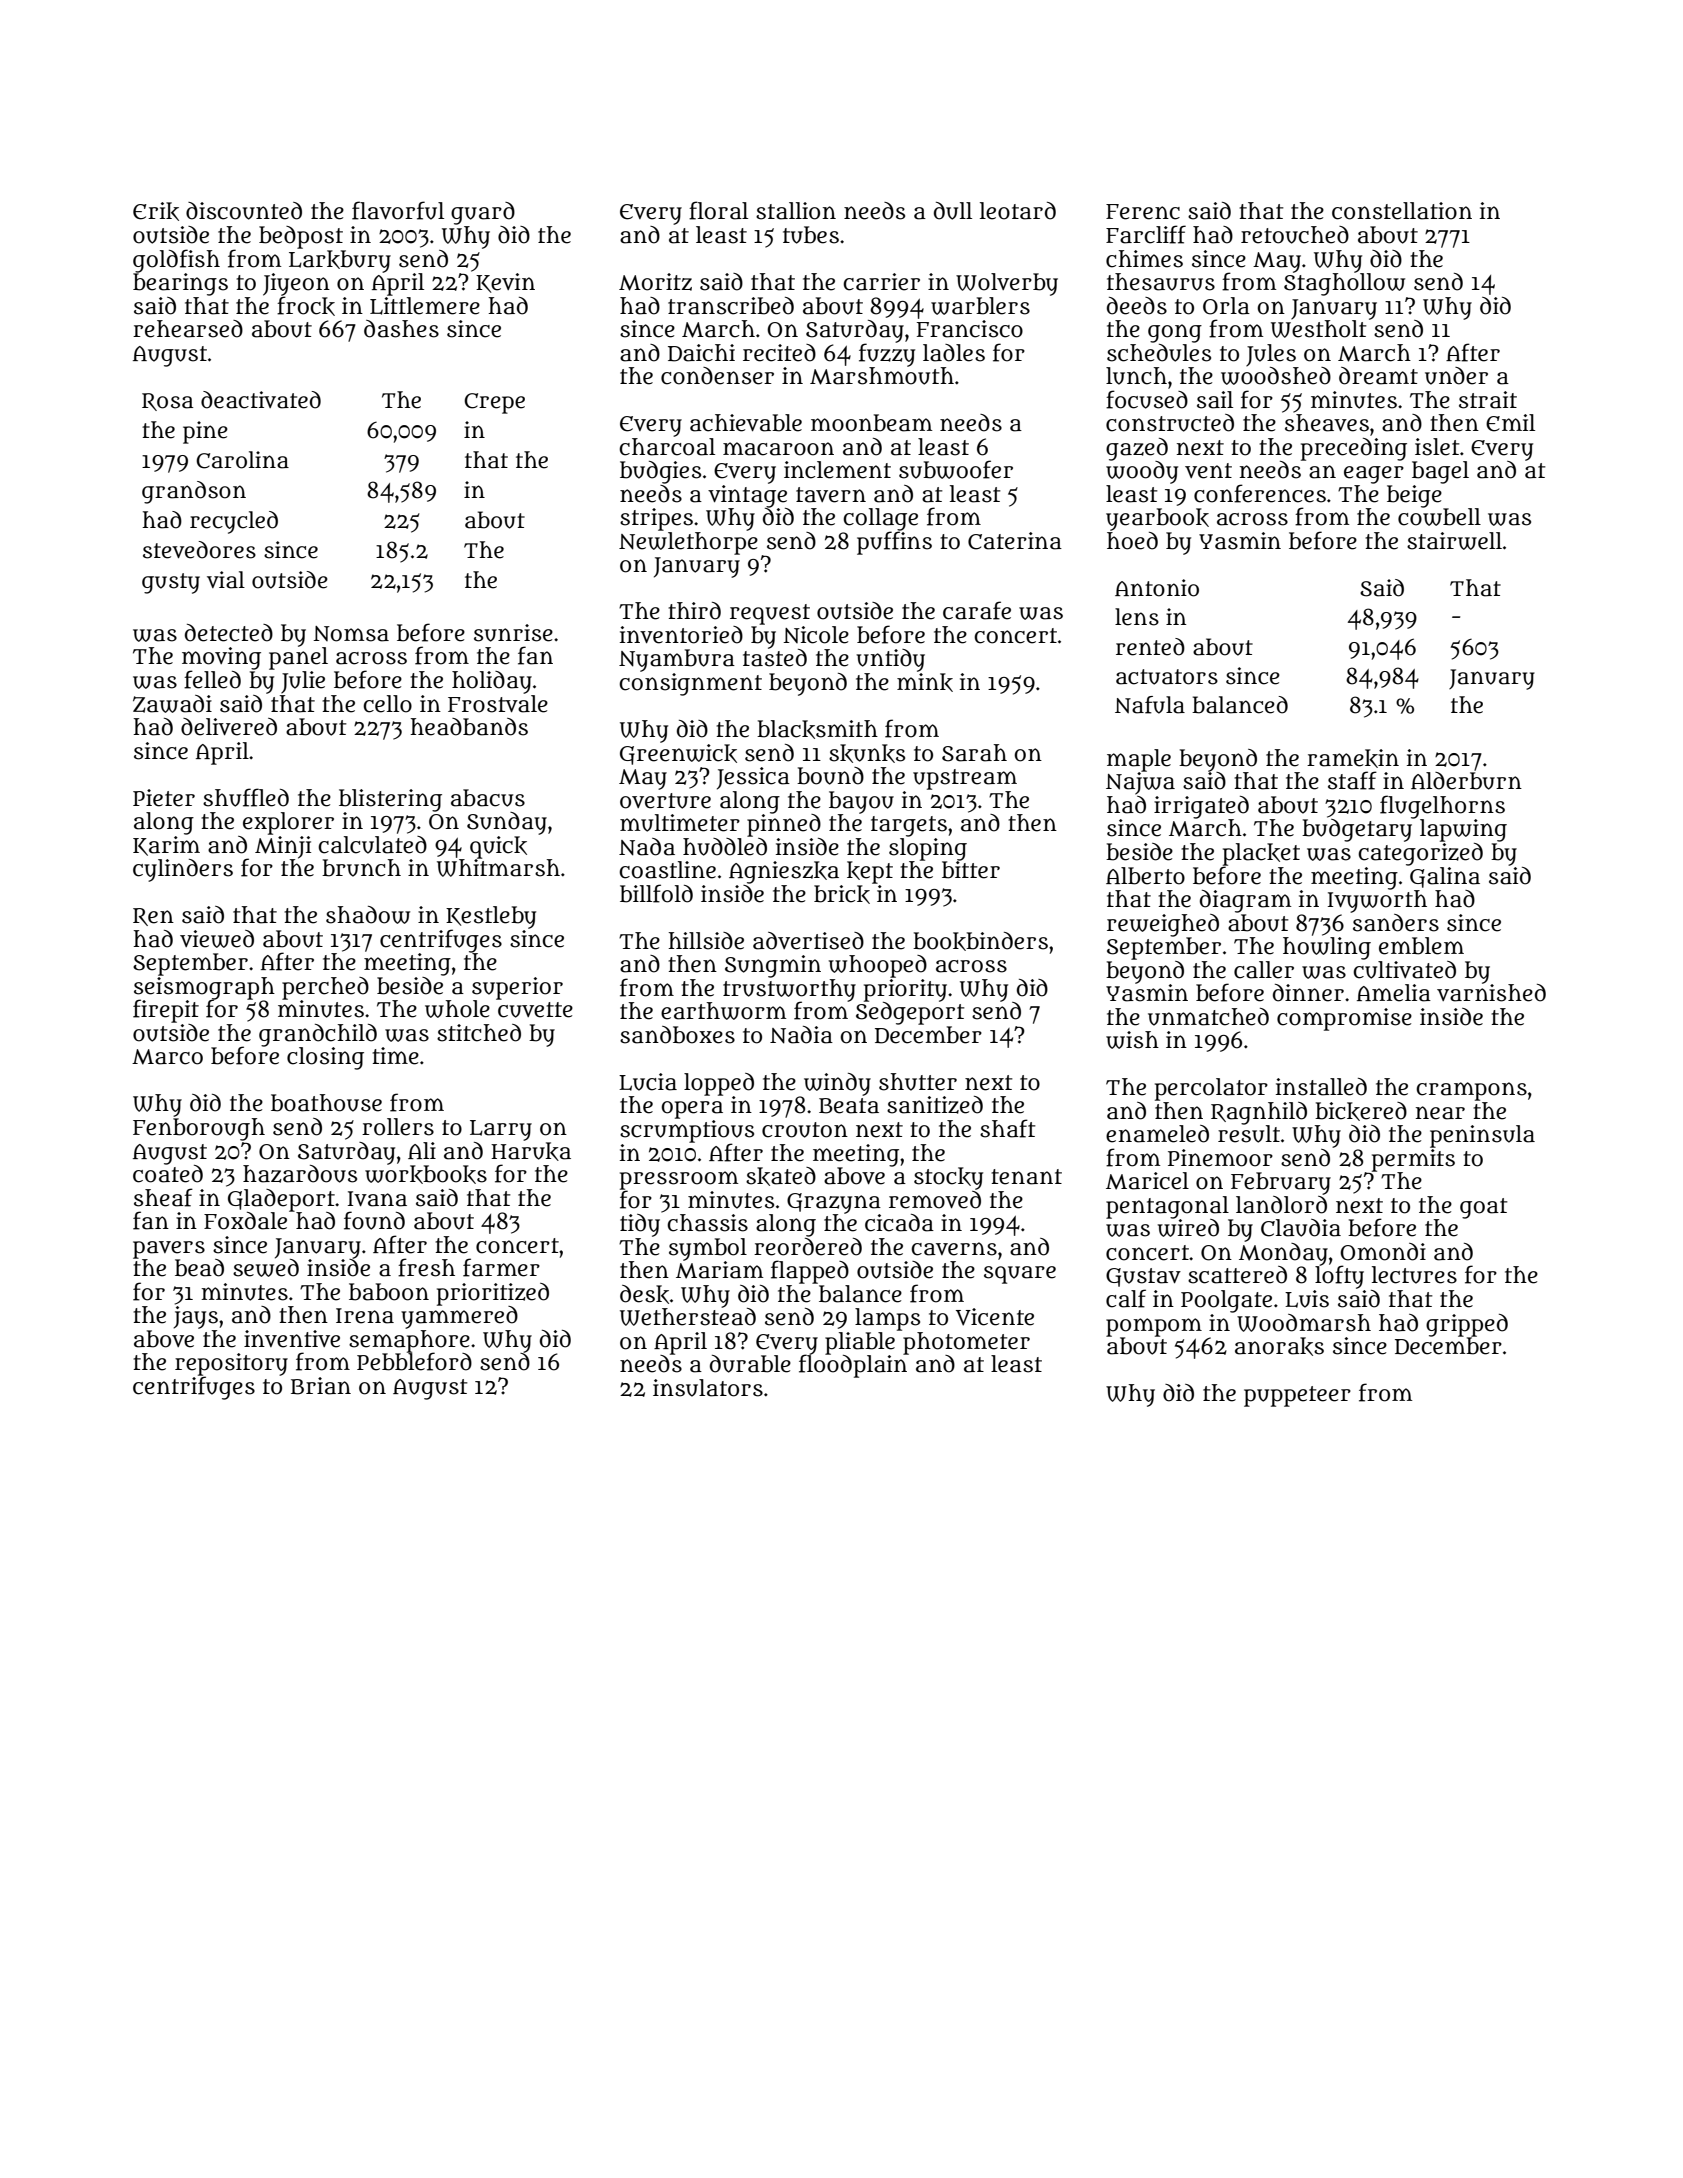  Describe the element at coordinates (325, 988) in the document. I see `perched` at that location.
